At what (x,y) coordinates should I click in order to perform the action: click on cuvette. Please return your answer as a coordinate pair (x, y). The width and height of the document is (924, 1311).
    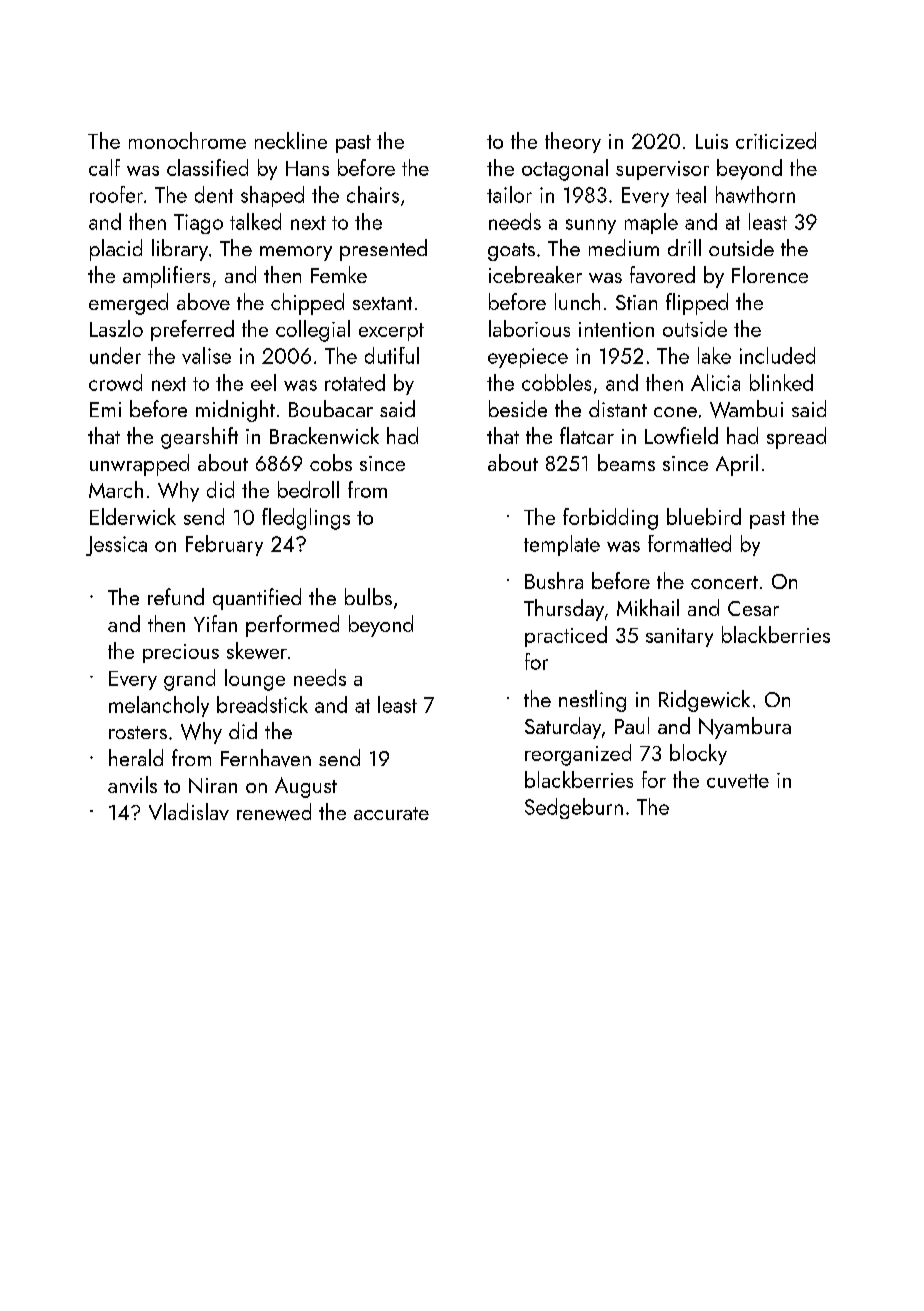
    Looking at the image, I should click on (738, 781).
